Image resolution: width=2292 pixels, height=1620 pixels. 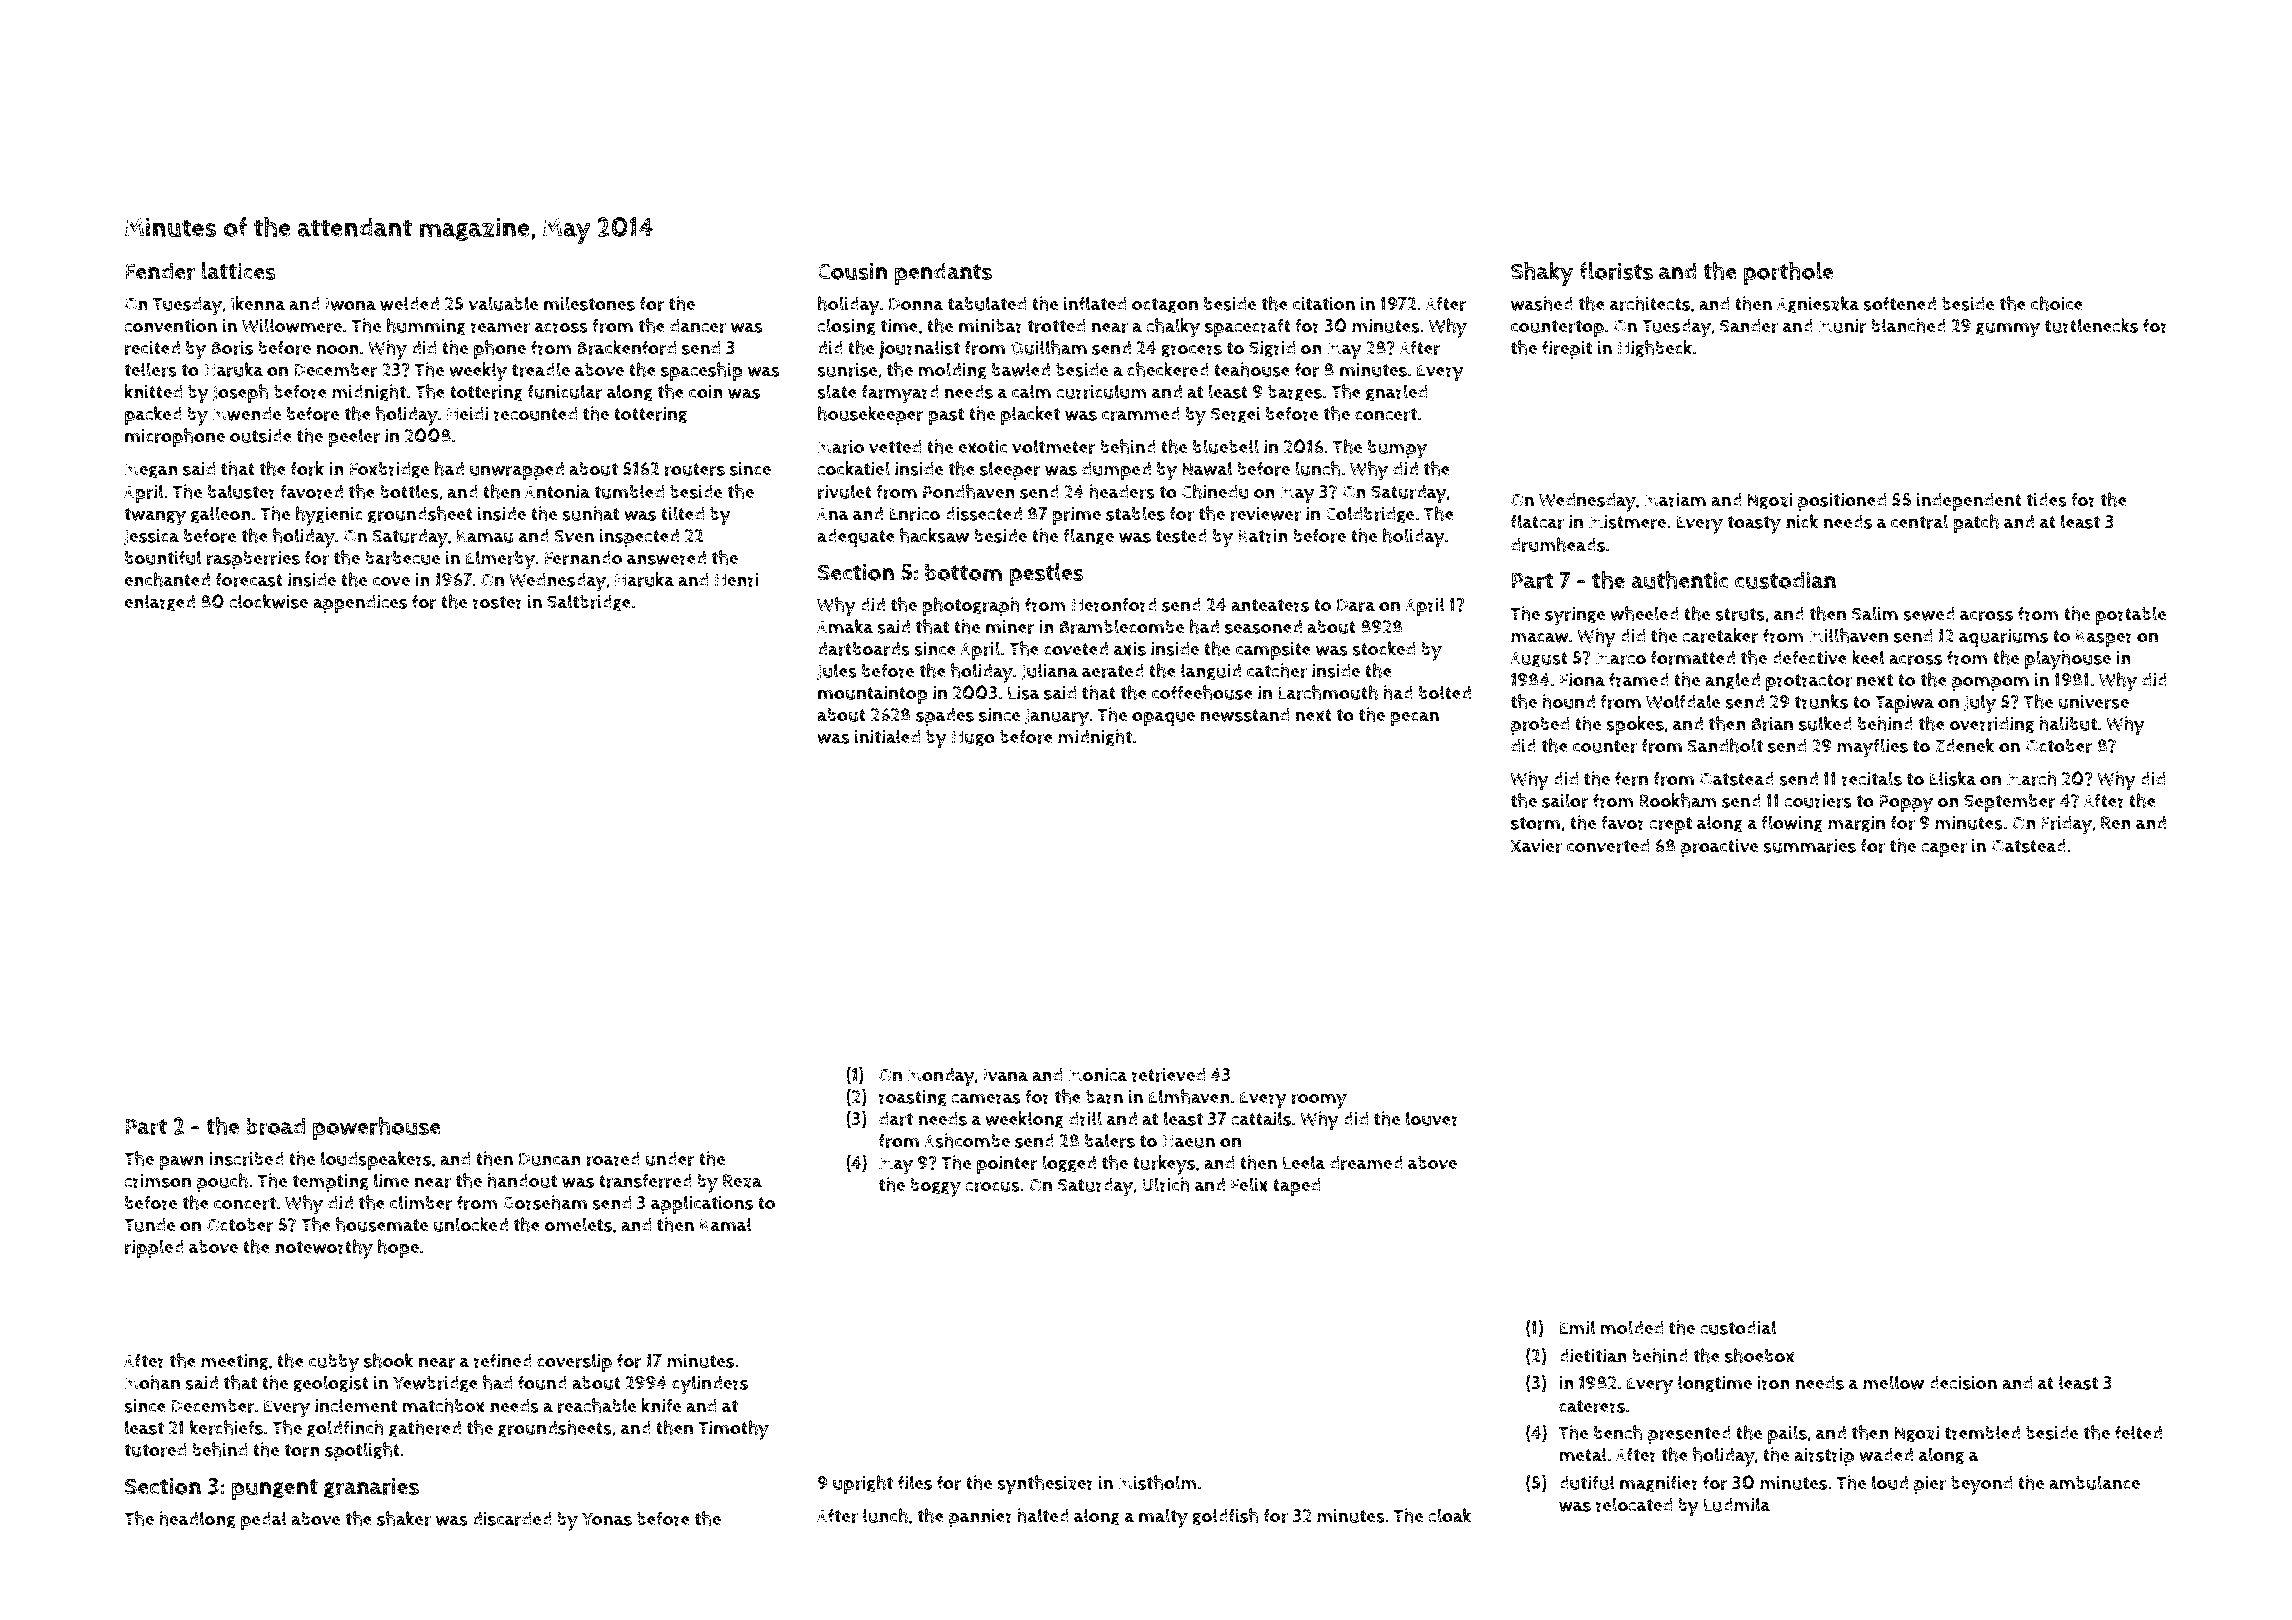 What do you see at coordinates (1582, 680) in the screenshot?
I see `Fiona` at bounding box center [1582, 680].
